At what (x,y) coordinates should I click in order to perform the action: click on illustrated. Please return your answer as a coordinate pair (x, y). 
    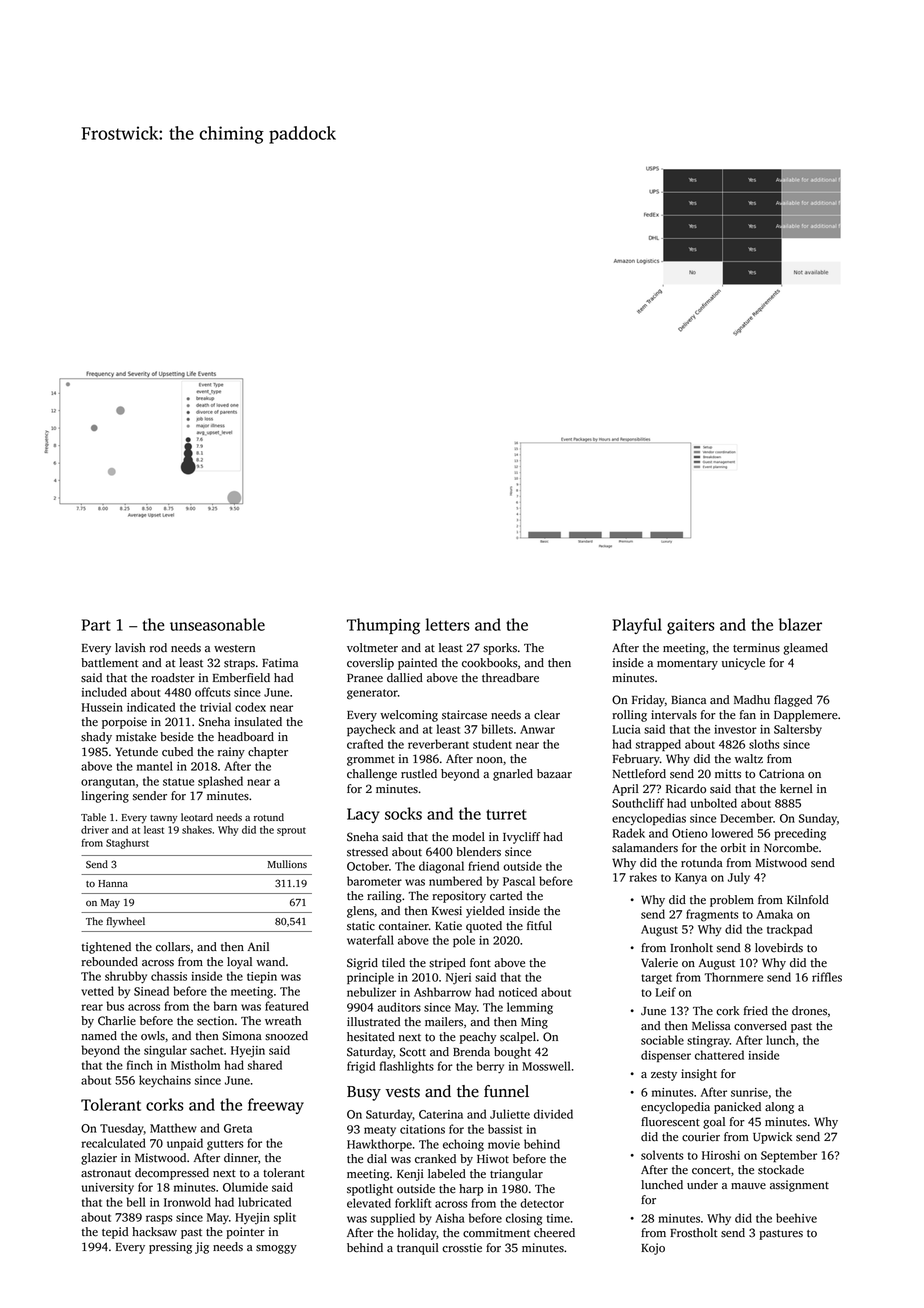
    Looking at the image, I should click on (373, 1022).
